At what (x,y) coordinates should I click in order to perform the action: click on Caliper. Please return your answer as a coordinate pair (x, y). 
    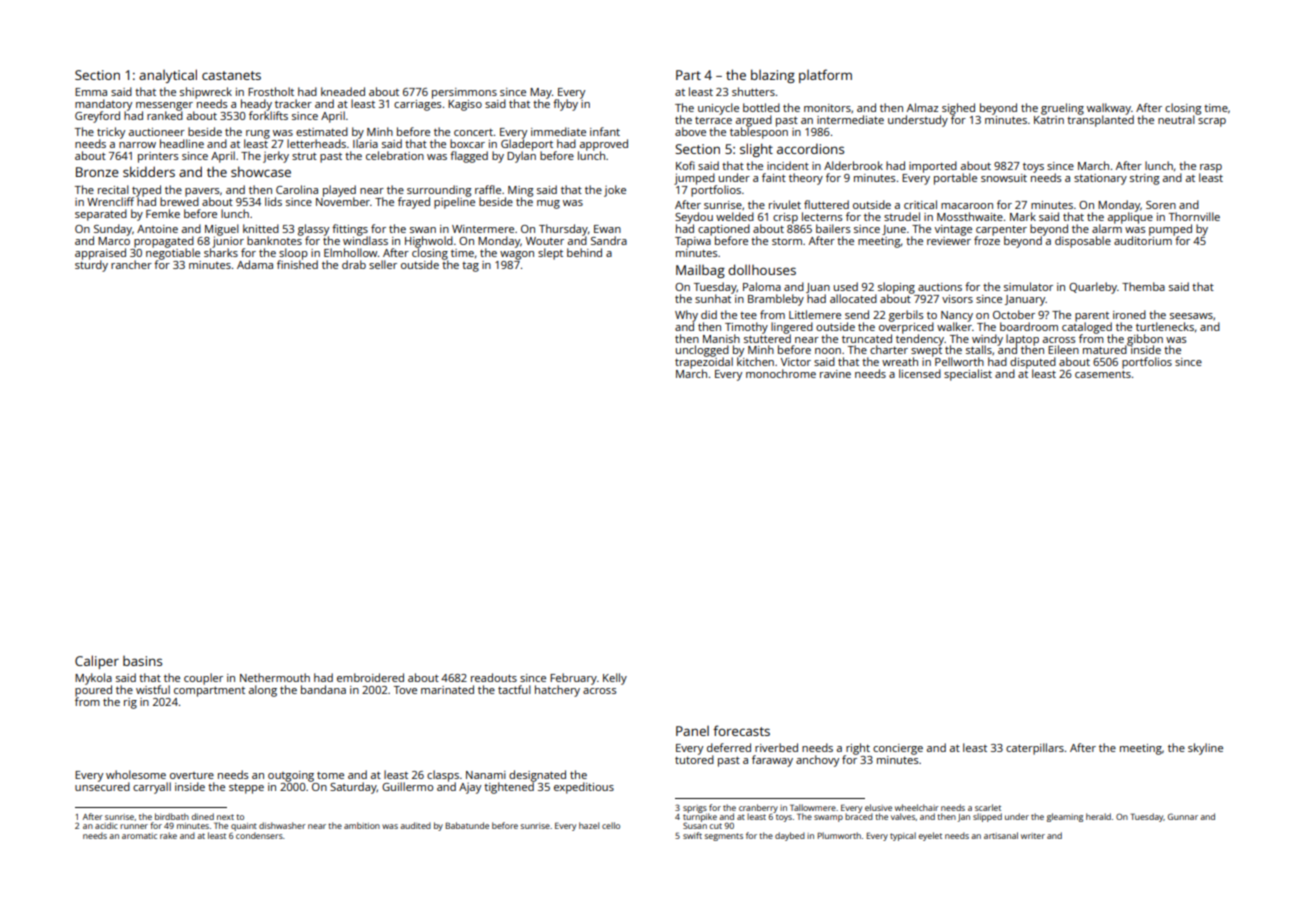
    Looking at the image, I should click on (97, 662).
